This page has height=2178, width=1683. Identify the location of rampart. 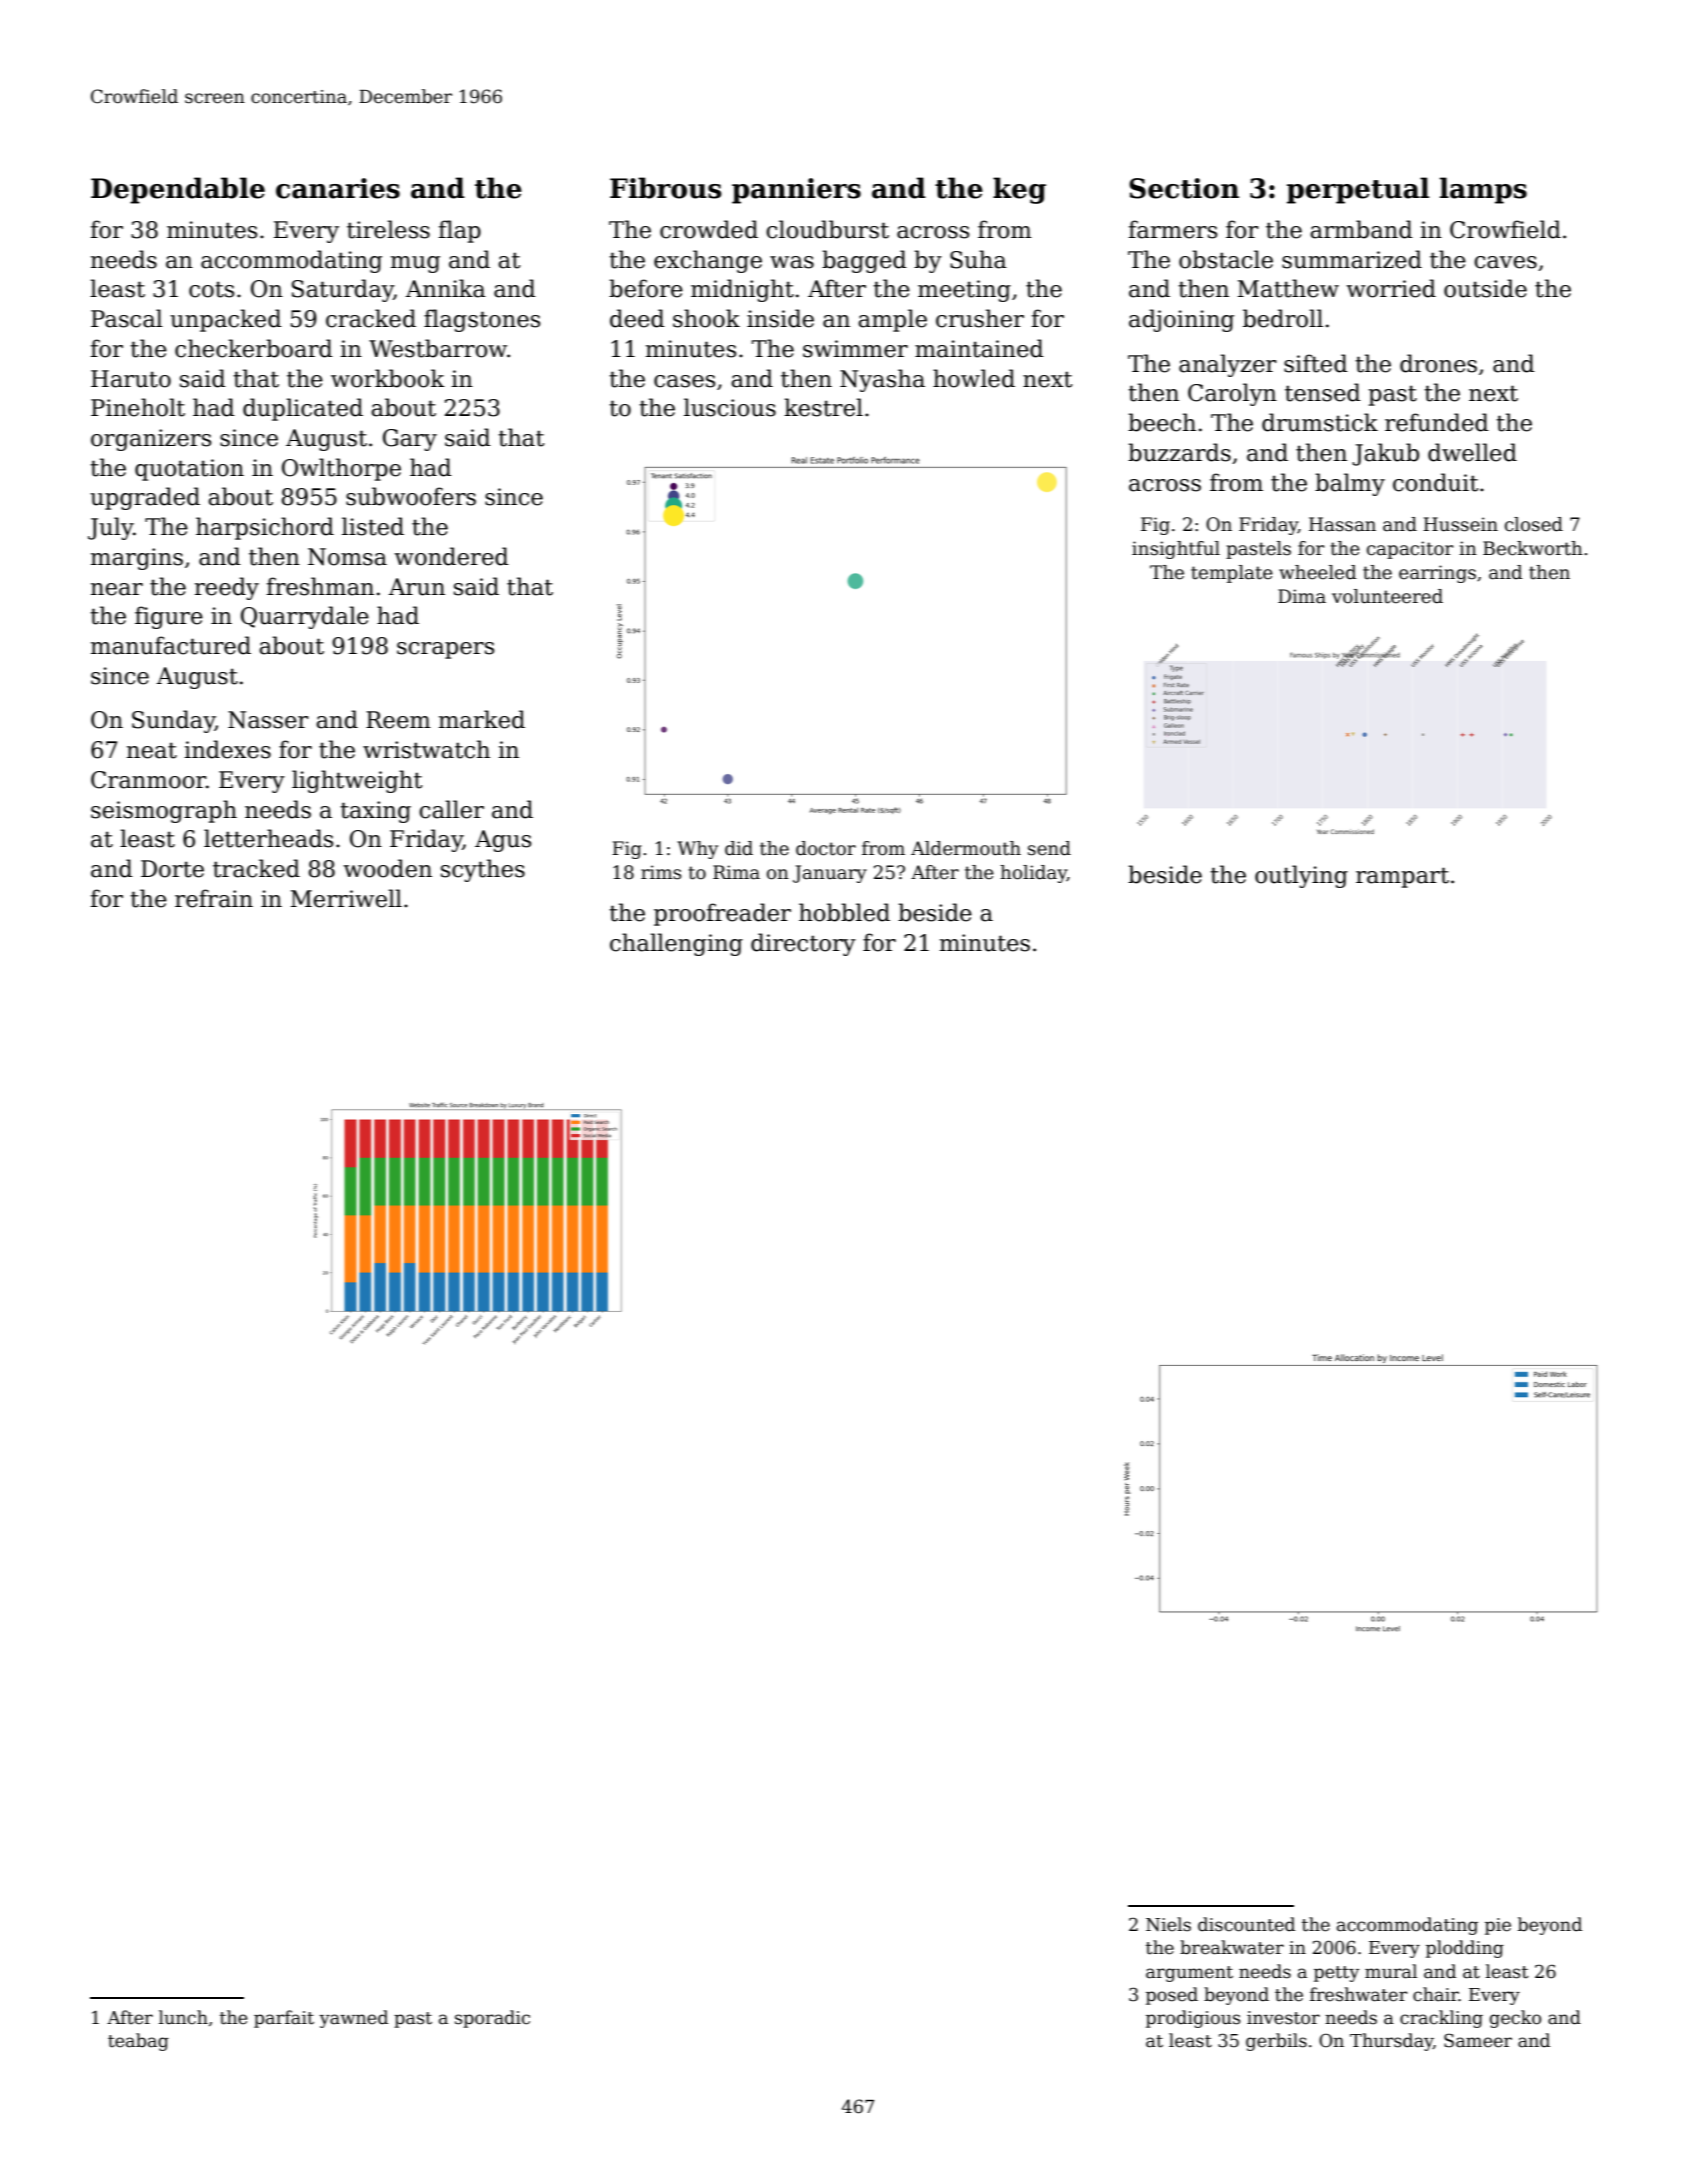
(1402, 877).
